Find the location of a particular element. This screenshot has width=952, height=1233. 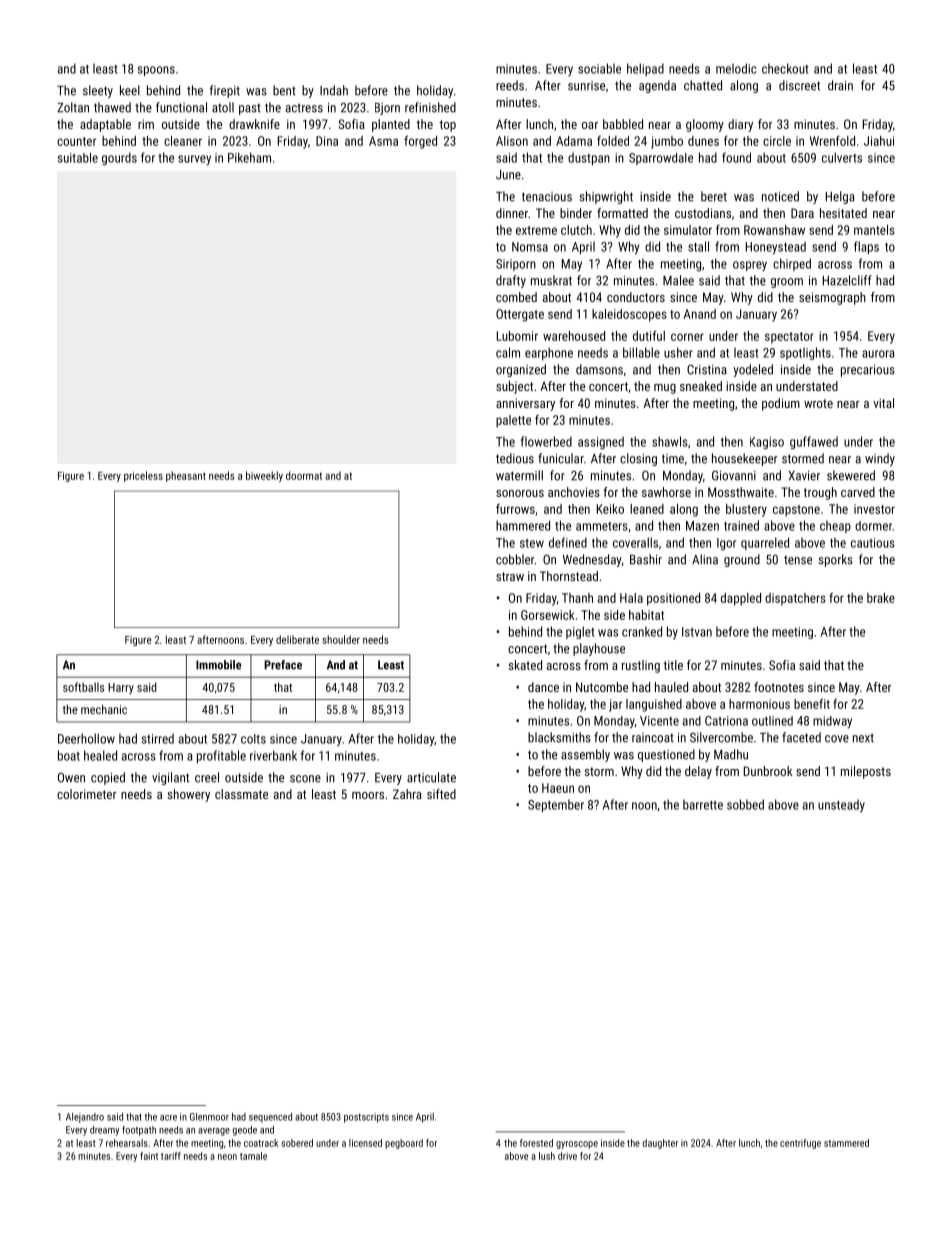

sequenced is located at coordinates (270, 1118).
